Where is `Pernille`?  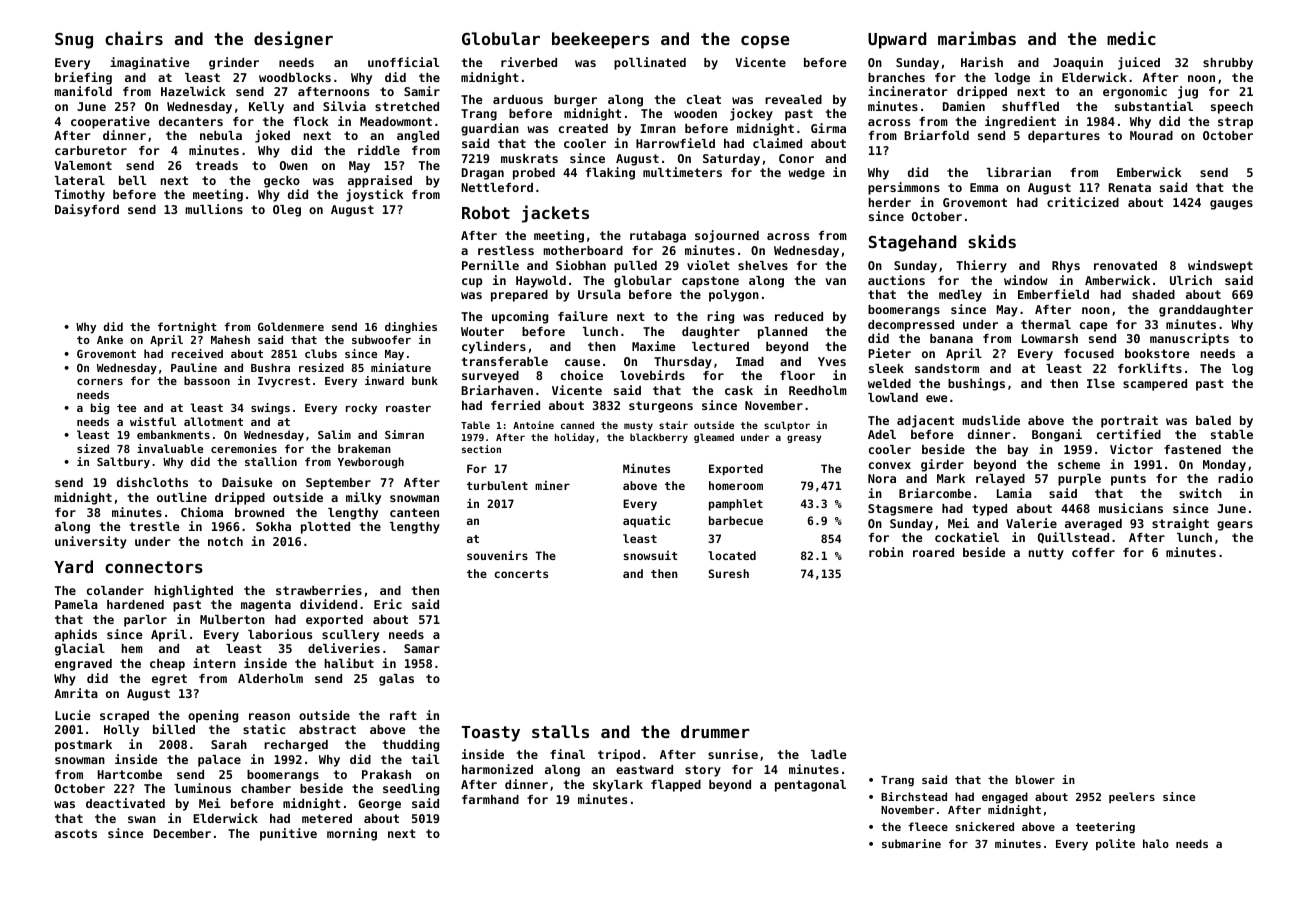
Pernille is located at coordinates (490, 265).
